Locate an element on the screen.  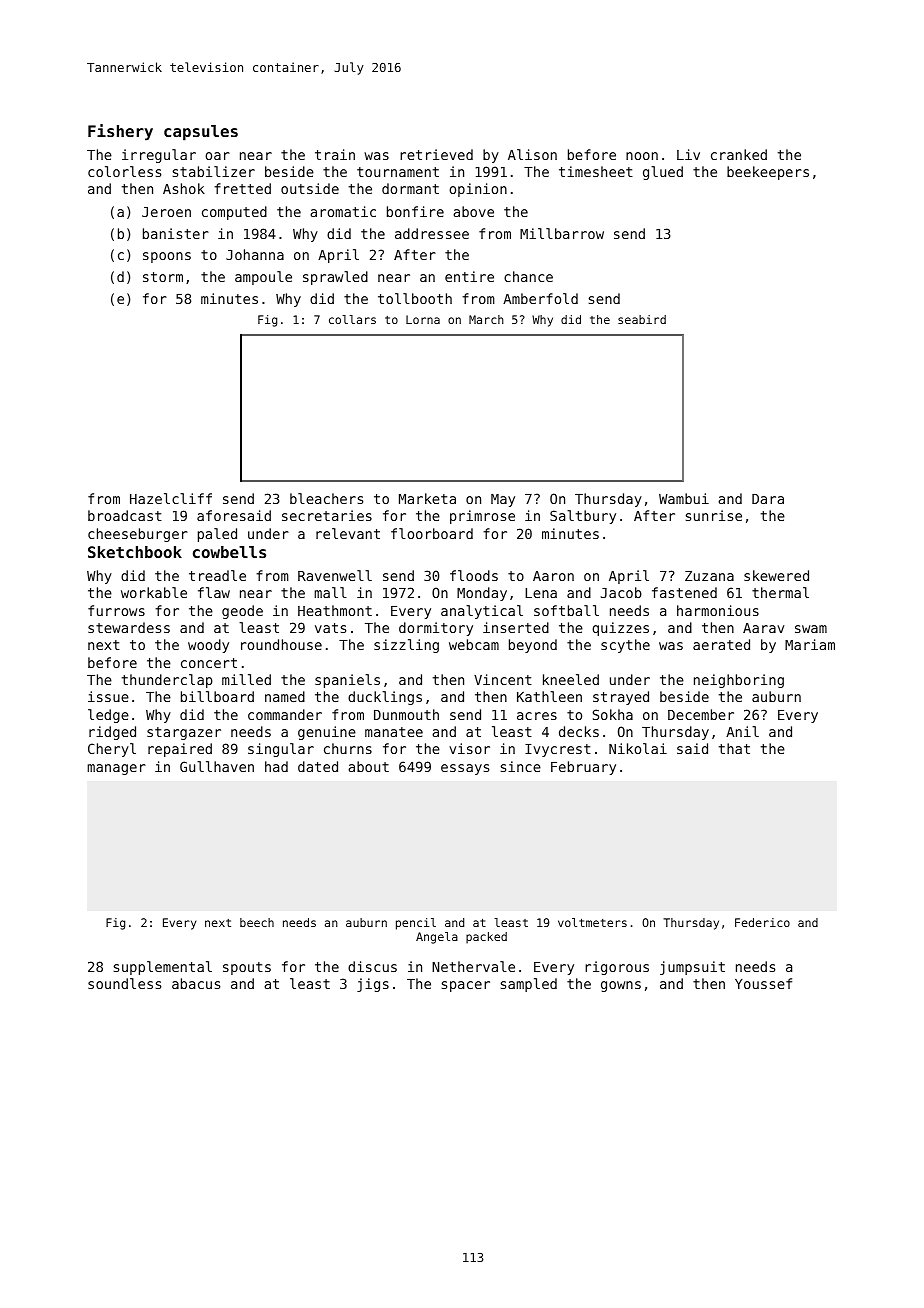
packed is located at coordinates (486, 938).
